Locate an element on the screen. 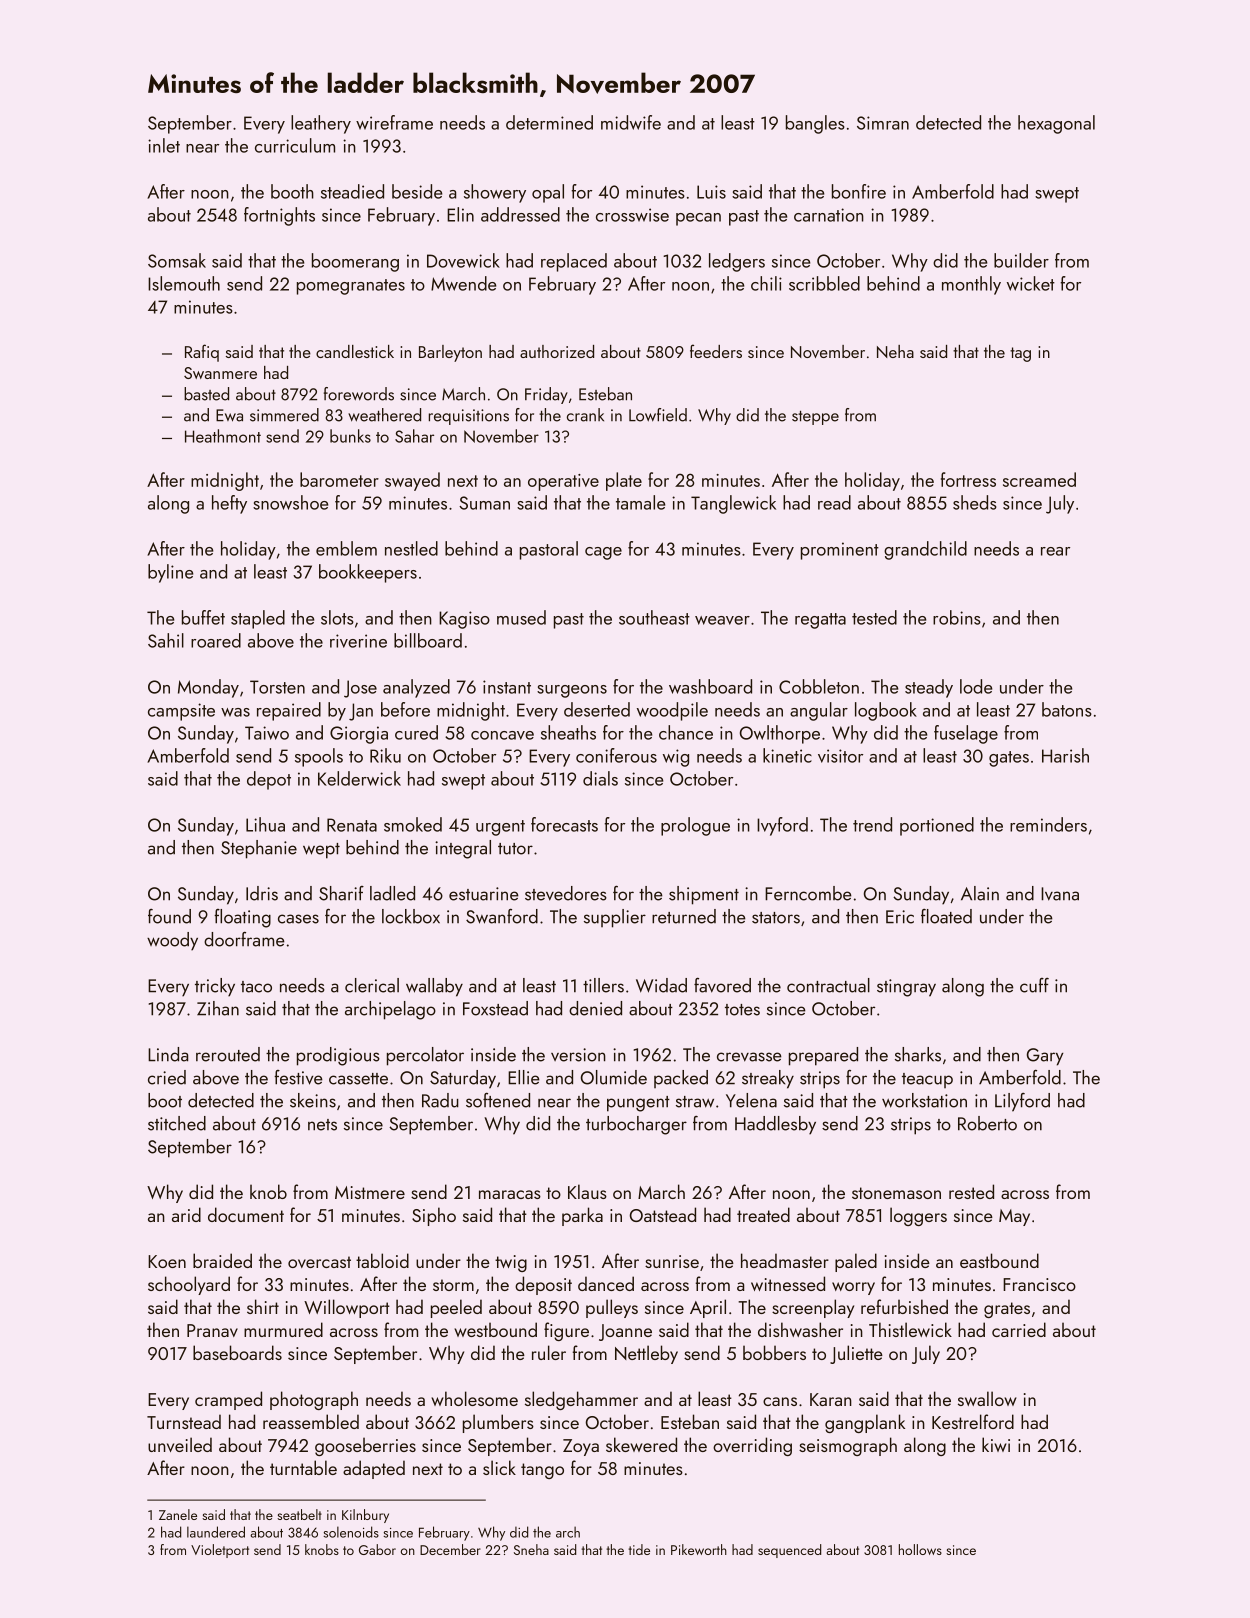 The image size is (1250, 1618). Lilyford is located at coordinates (1022, 1102).
